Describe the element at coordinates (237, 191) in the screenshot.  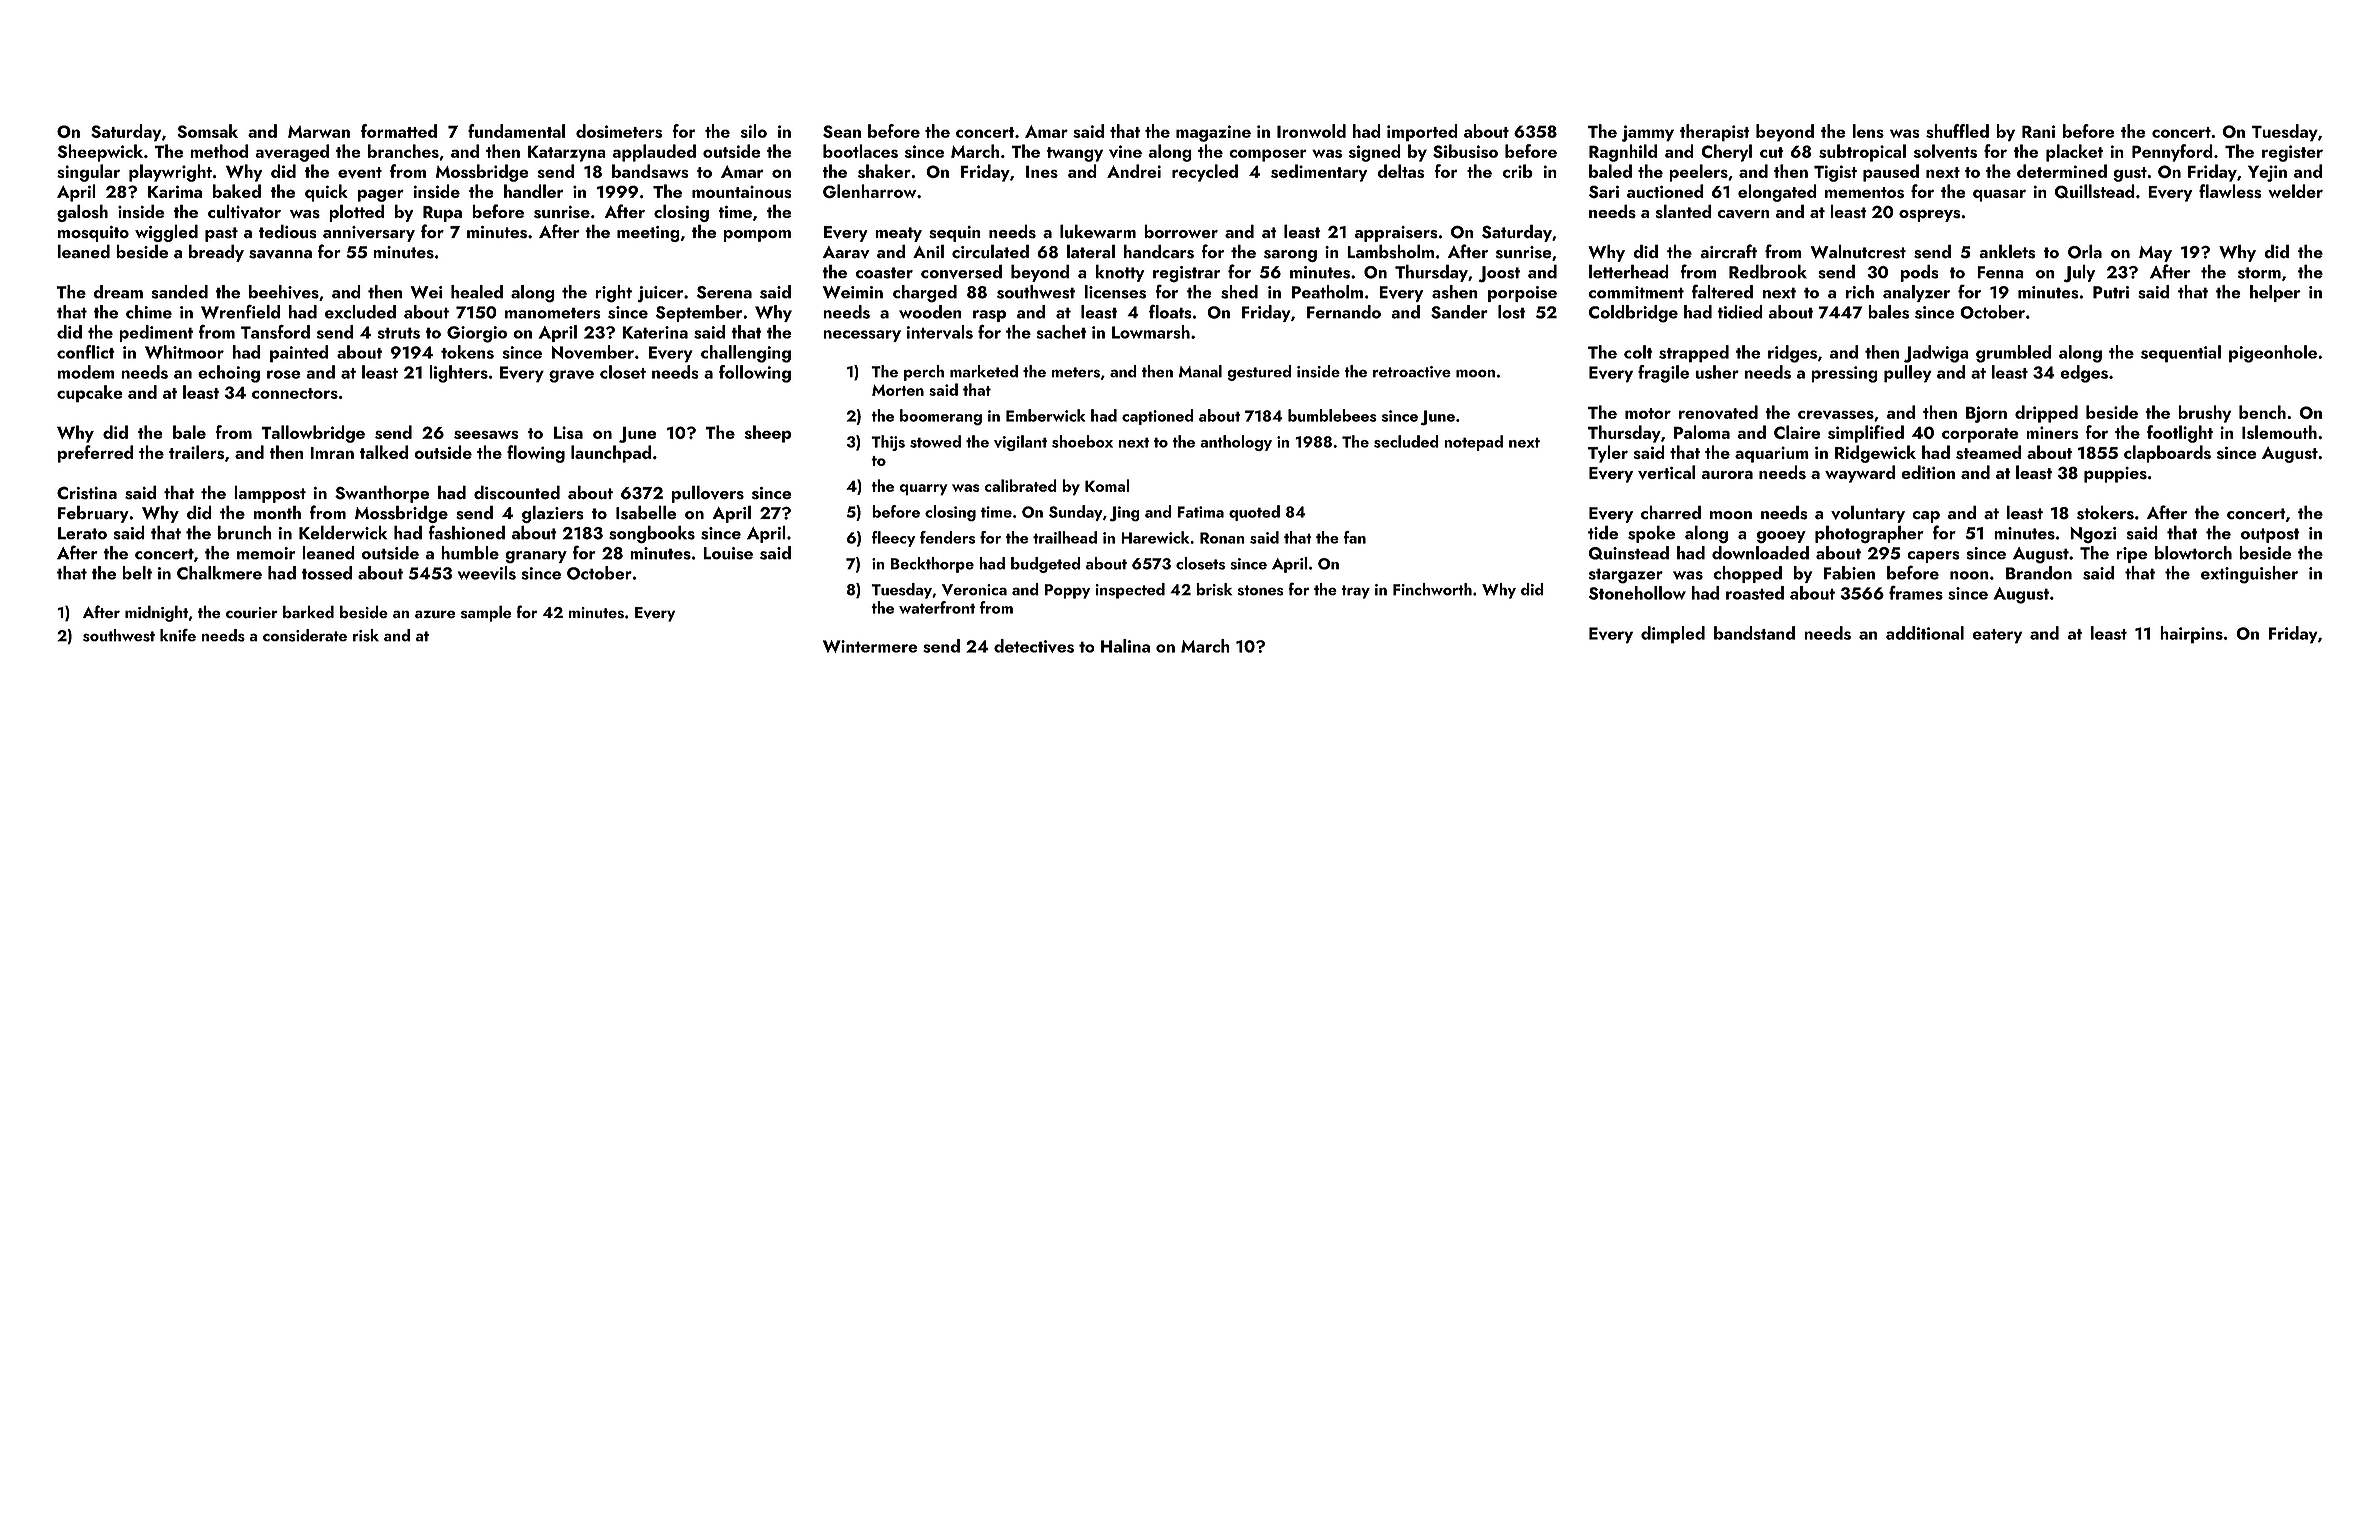
I see `baked` at that location.
